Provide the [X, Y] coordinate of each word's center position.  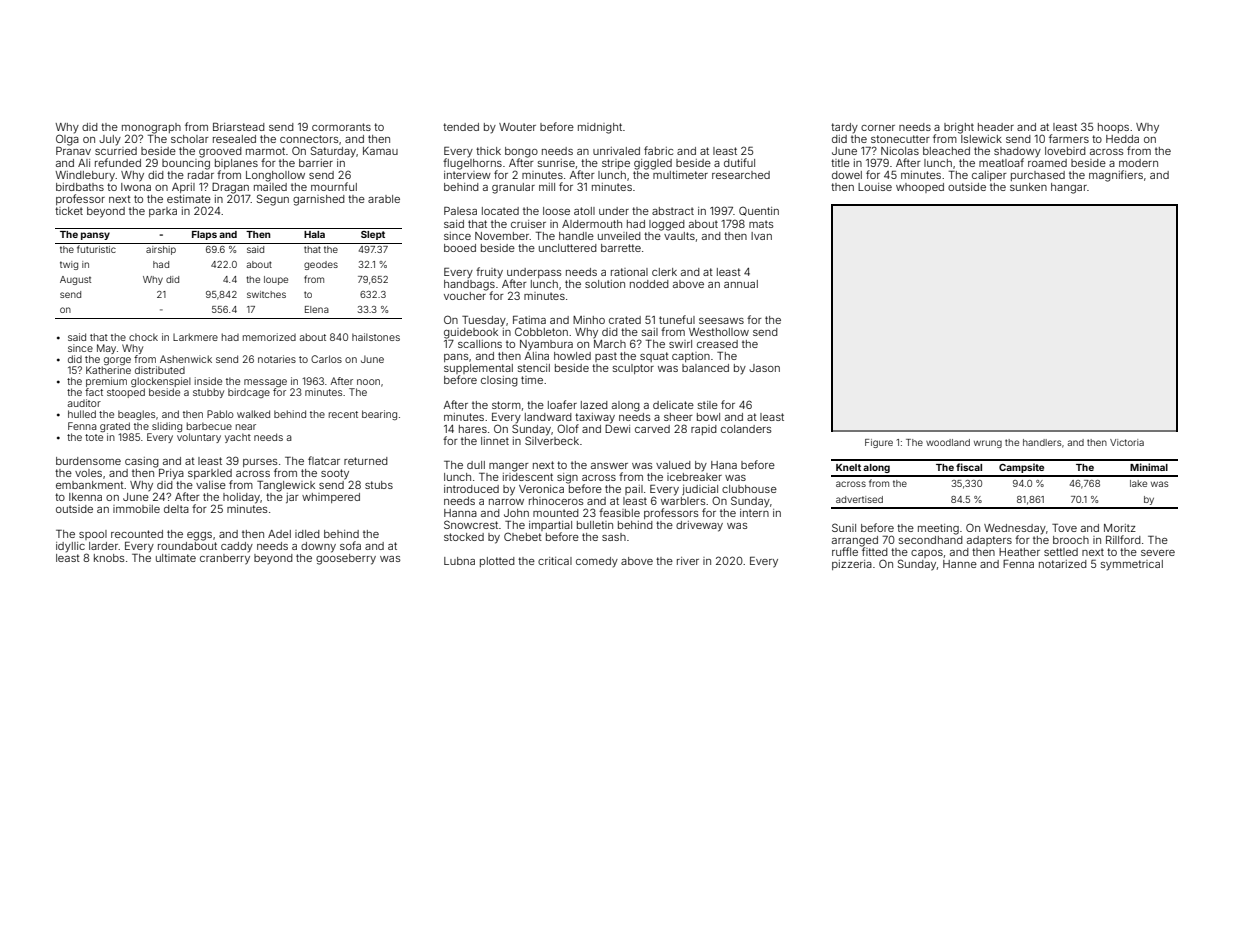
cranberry [225, 559]
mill [547, 187]
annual [741, 284]
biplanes [236, 164]
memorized [269, 337]
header [996, 127]
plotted [497, 562]
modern [1138, 163]
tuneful [677, 319]
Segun [273, 200]
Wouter [517, 127]
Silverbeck [552, 440]
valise [211, 485]
